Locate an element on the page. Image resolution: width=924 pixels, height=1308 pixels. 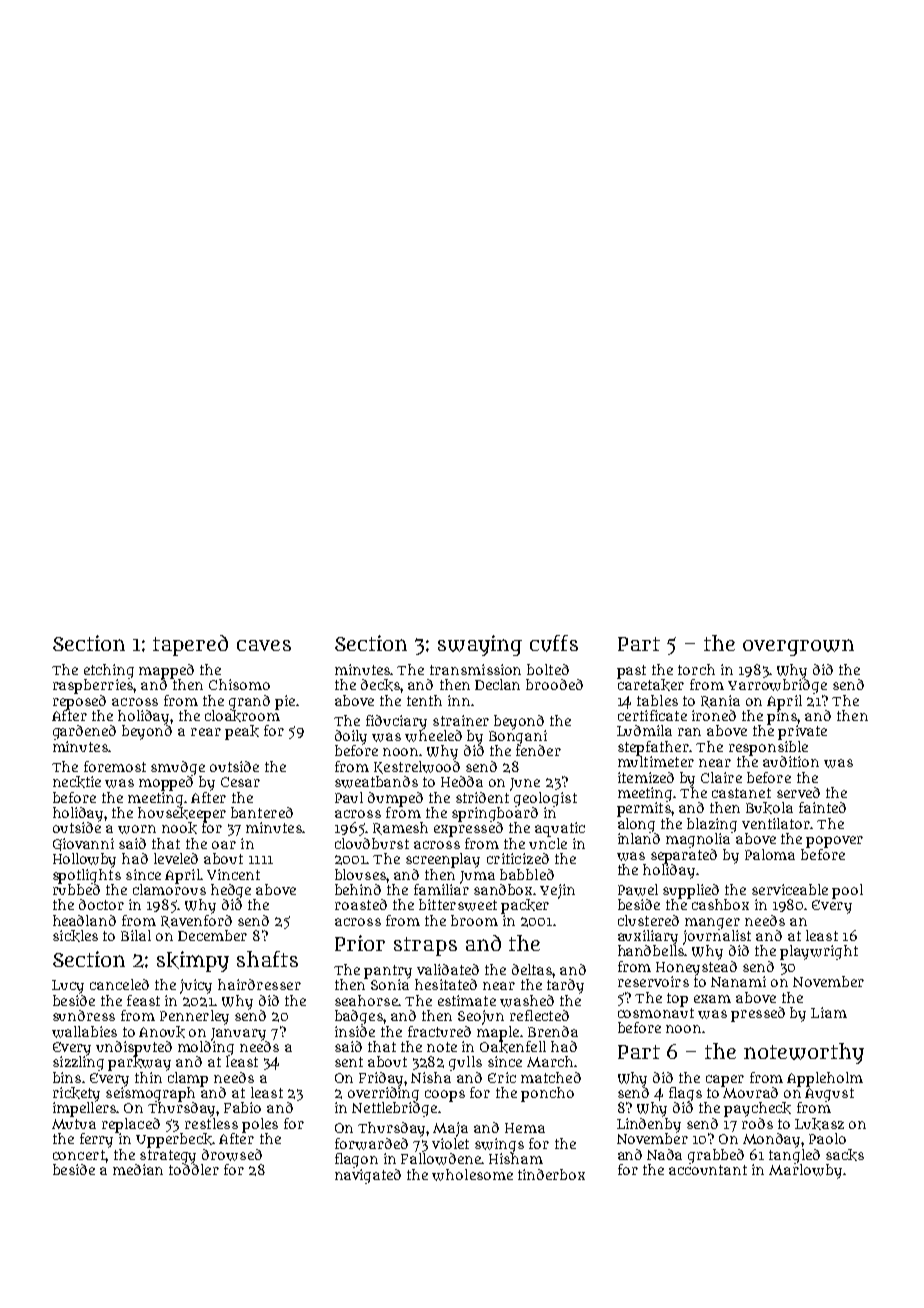
caper is located at coordinates (725, 1081).
